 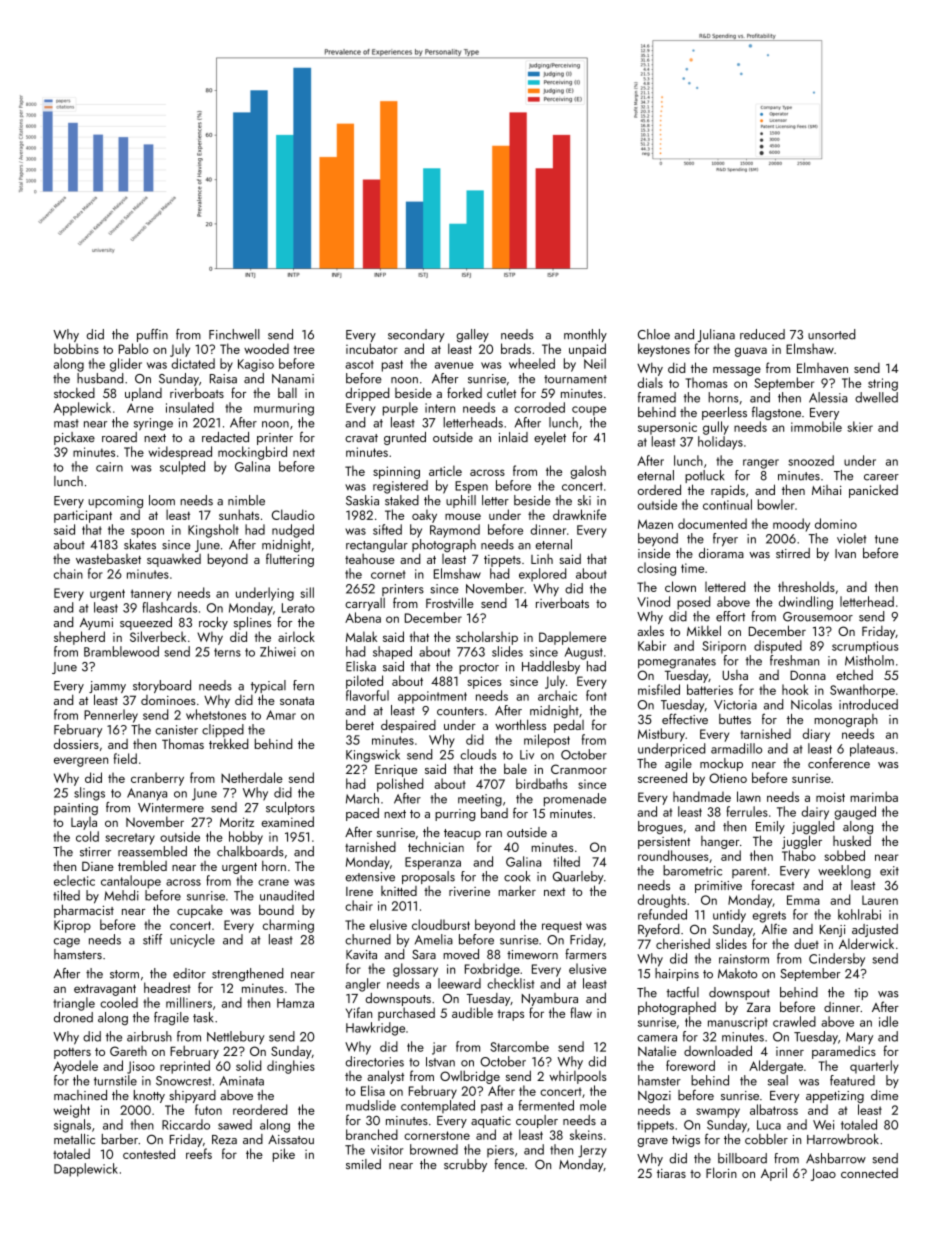 What do you see at coordinates (80, 1095) in the page?
I see `machined` at bounding box center [80, 1095].
